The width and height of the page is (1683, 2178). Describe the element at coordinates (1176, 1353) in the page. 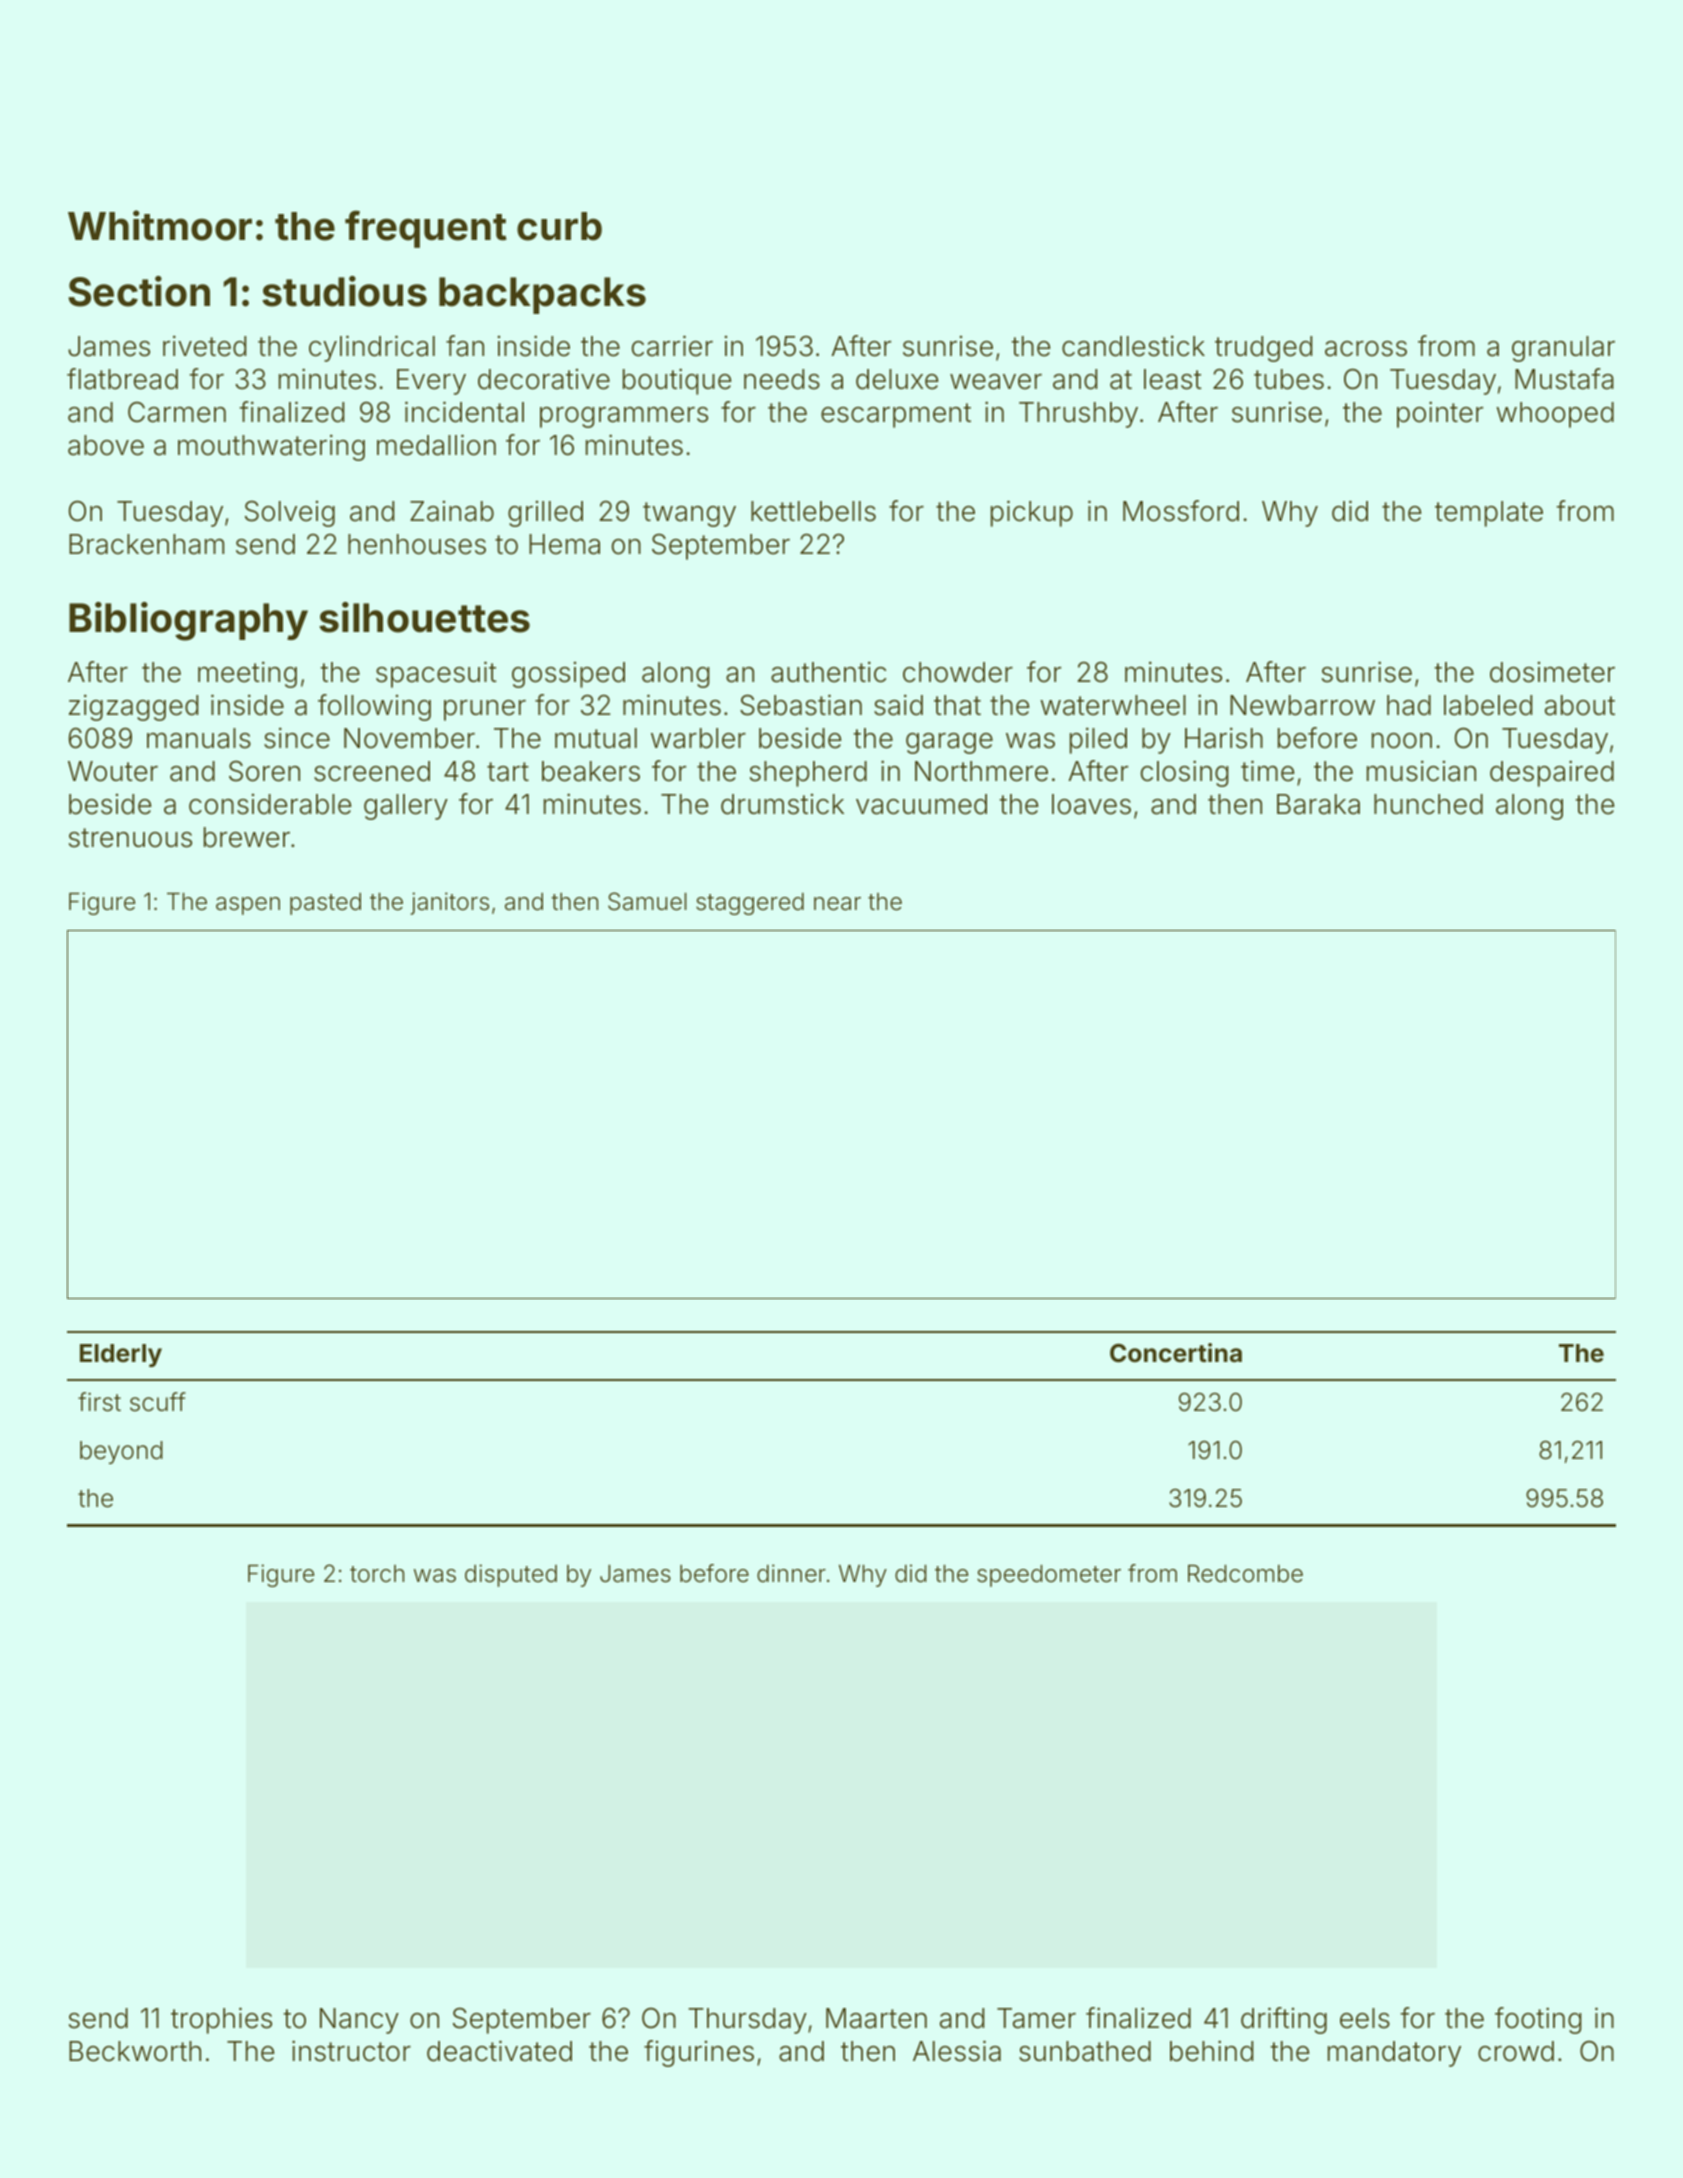

I see `Concertina` at that location.
